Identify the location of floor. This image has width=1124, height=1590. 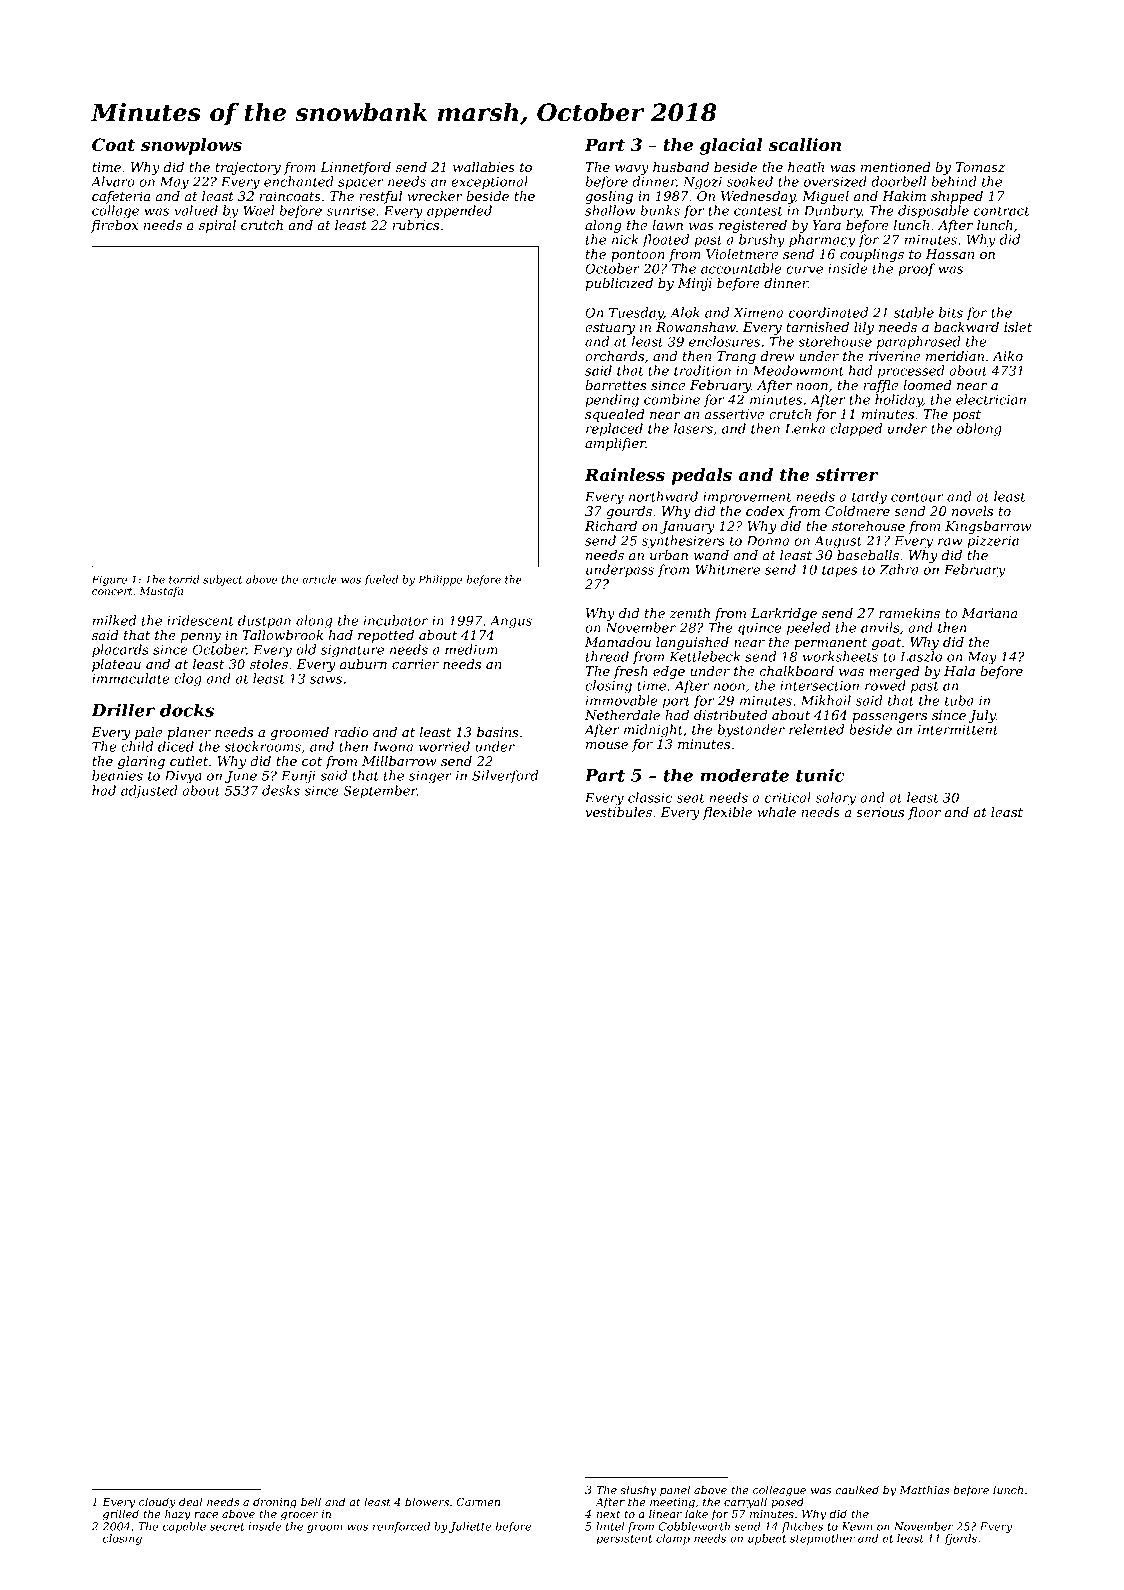
(924, 813).
